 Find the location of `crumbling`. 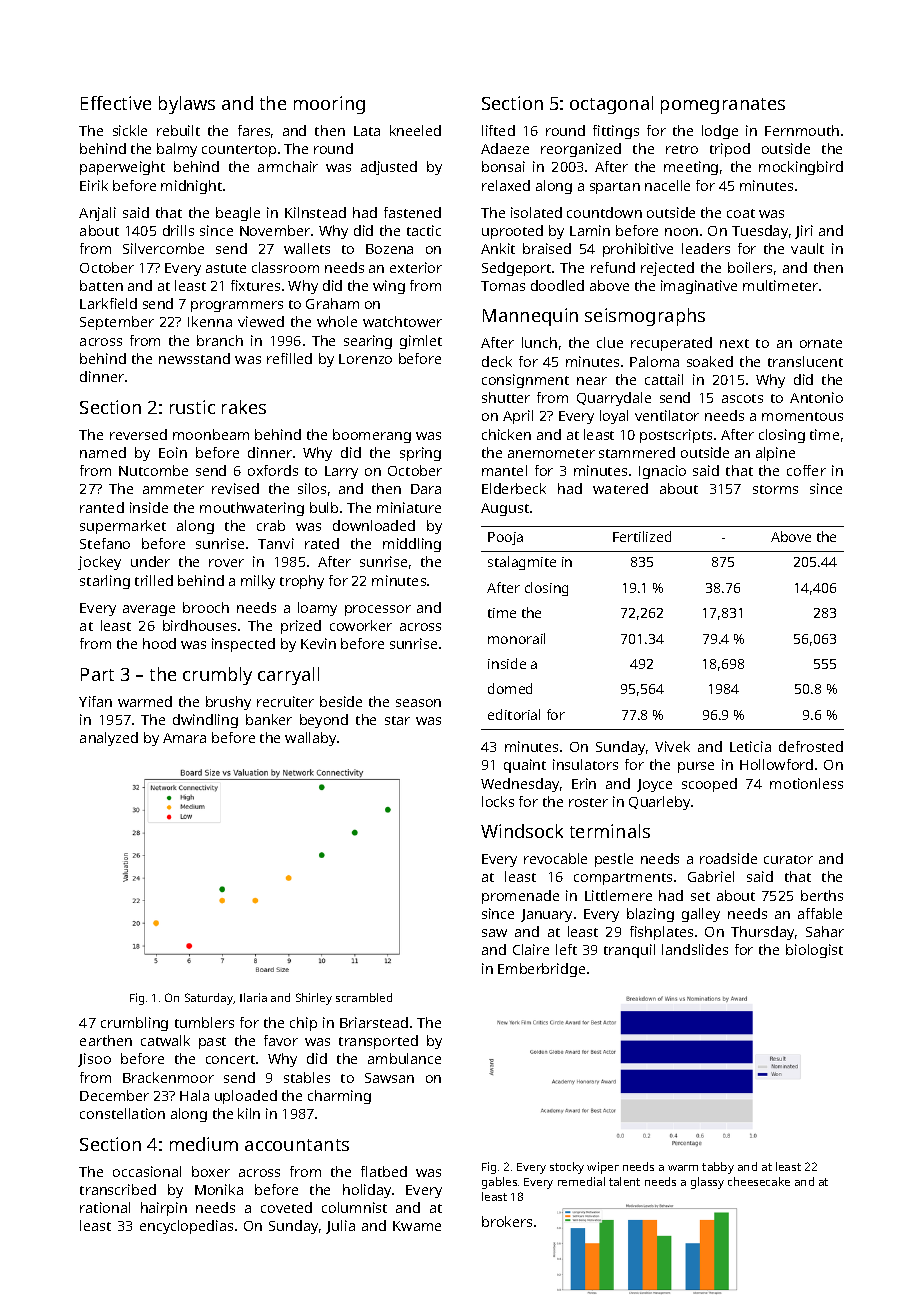

crumbling is located at coordinates (134, 1024).
